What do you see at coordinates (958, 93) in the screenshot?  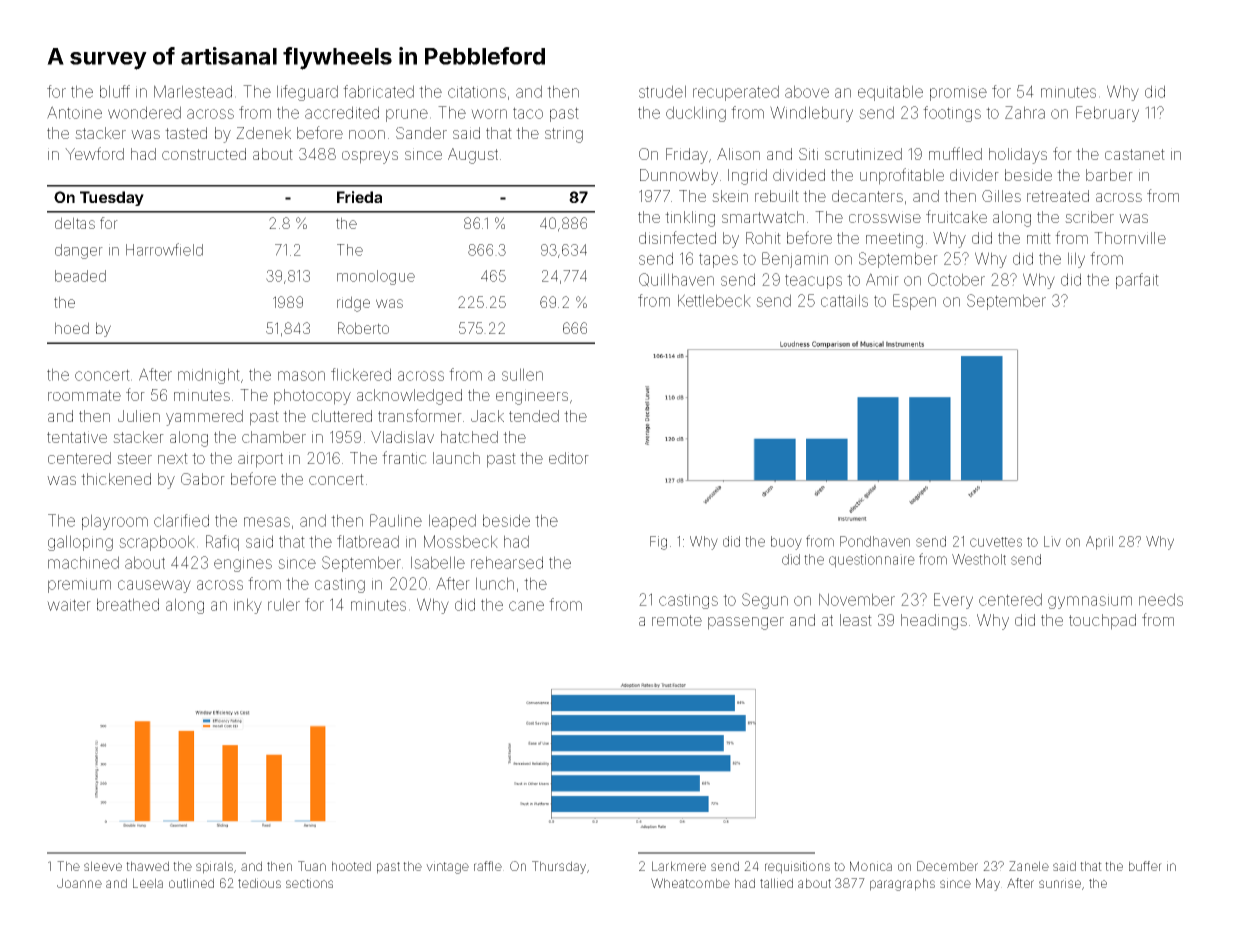 I see `promise` at bounding box center [958, 93].
